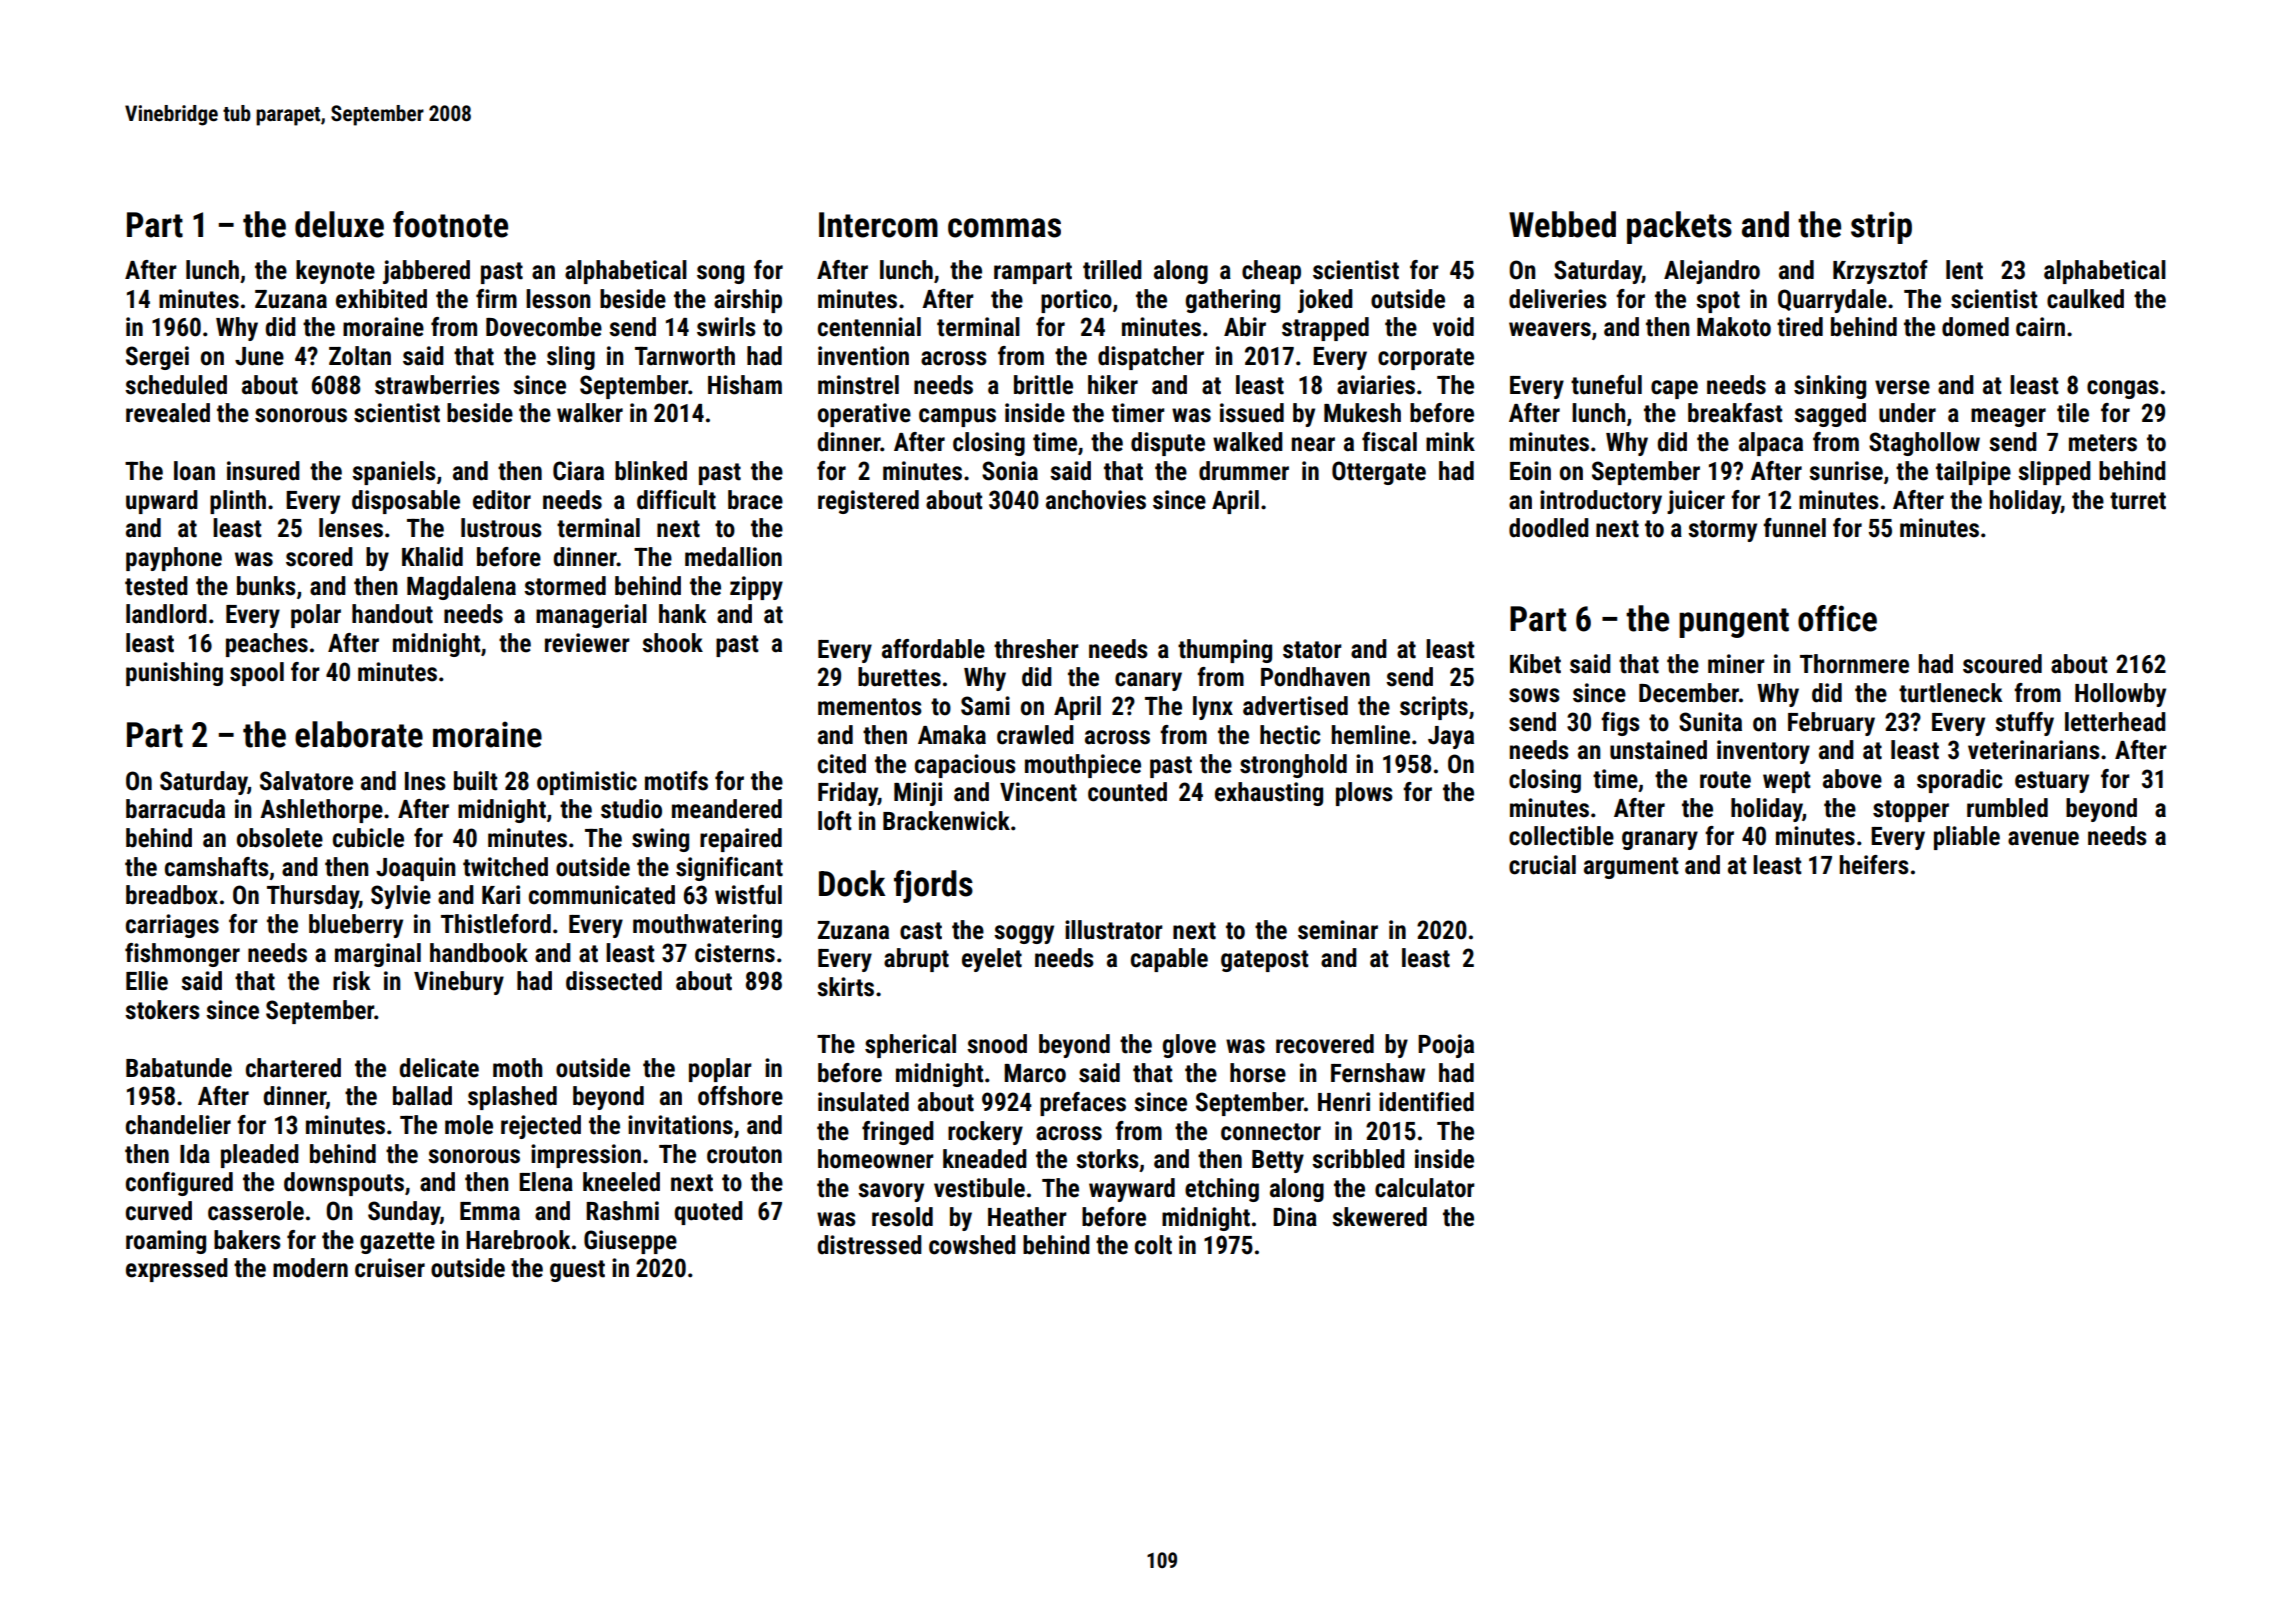  Describe the element at coordinates (1038, 792) in the screenshot. I see `Vincent` at that location.
